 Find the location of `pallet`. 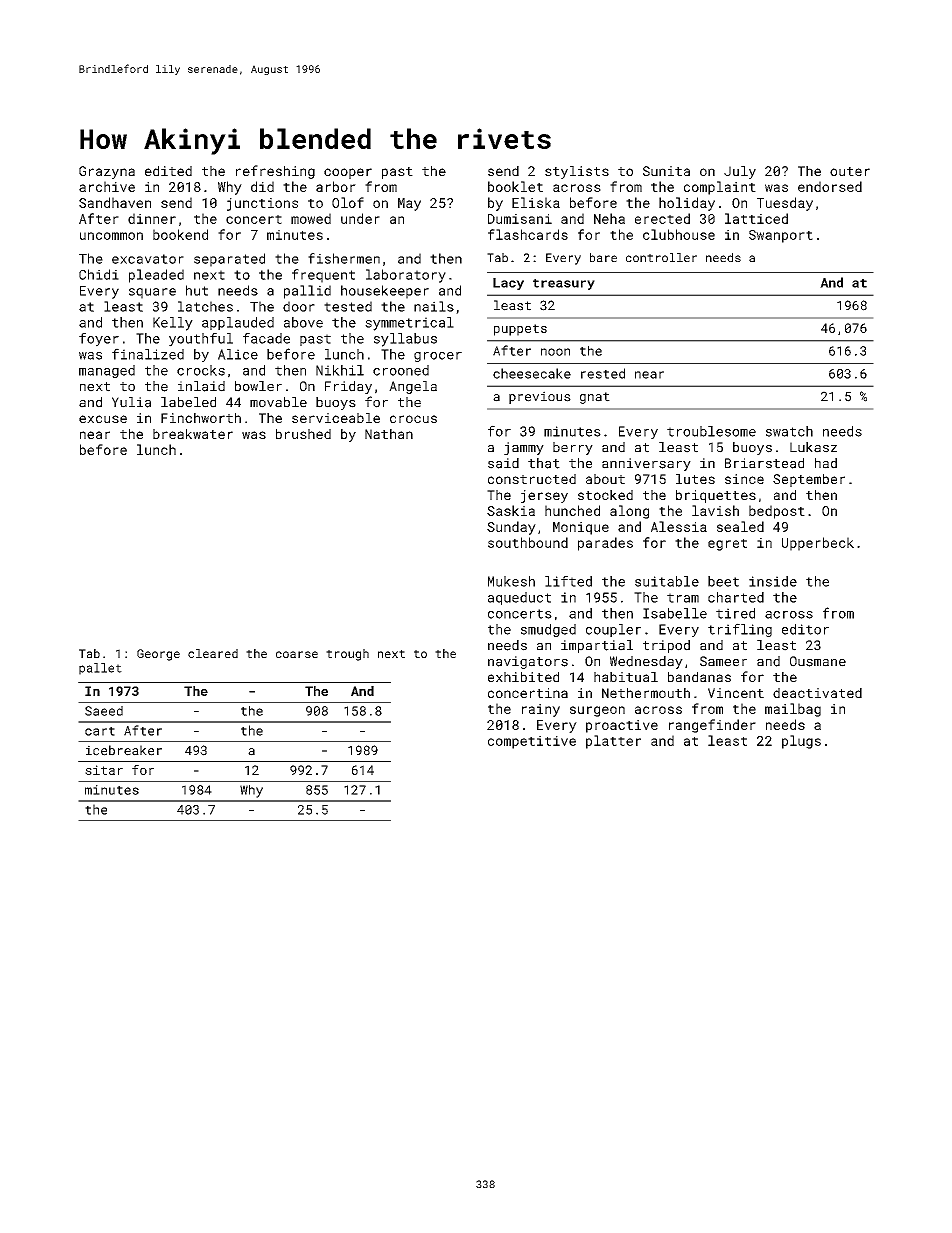

pallet is located at coordinates (100, 669).
